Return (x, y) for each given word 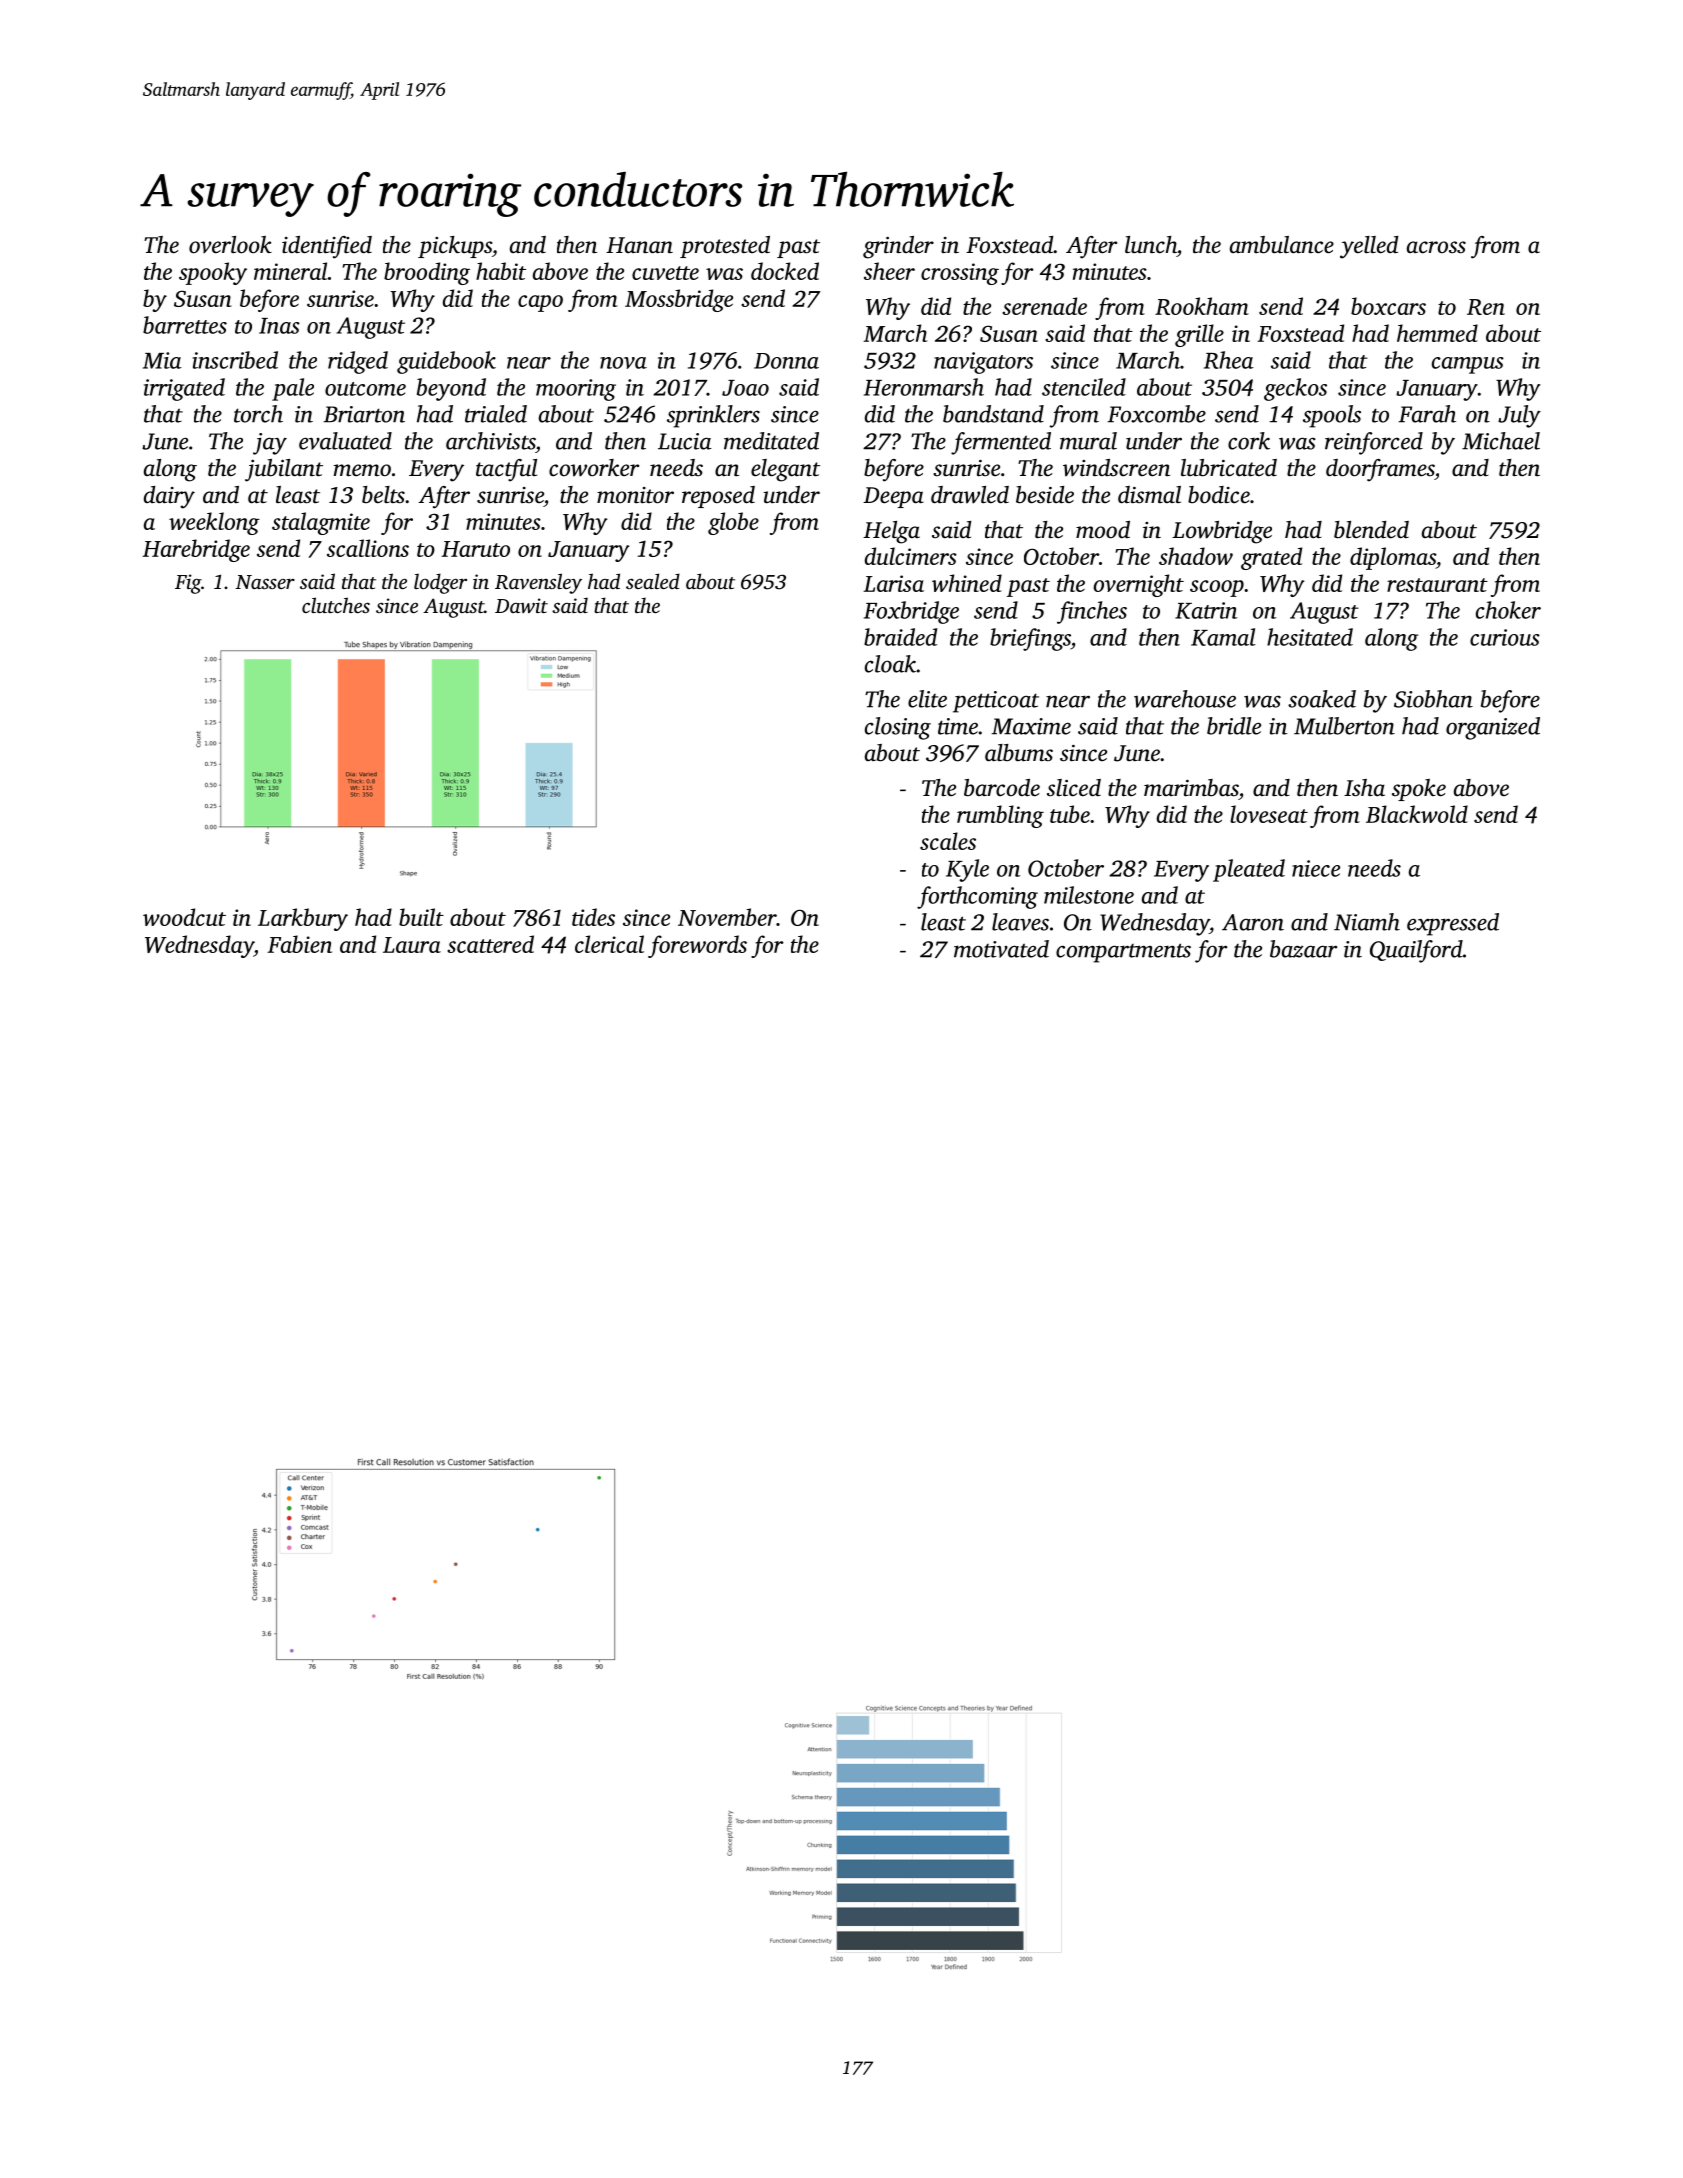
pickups (455, 247)
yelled (1369, 247)
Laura (412, 945)
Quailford (1416, 951)
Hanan (639, 245)
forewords (697, 946)
